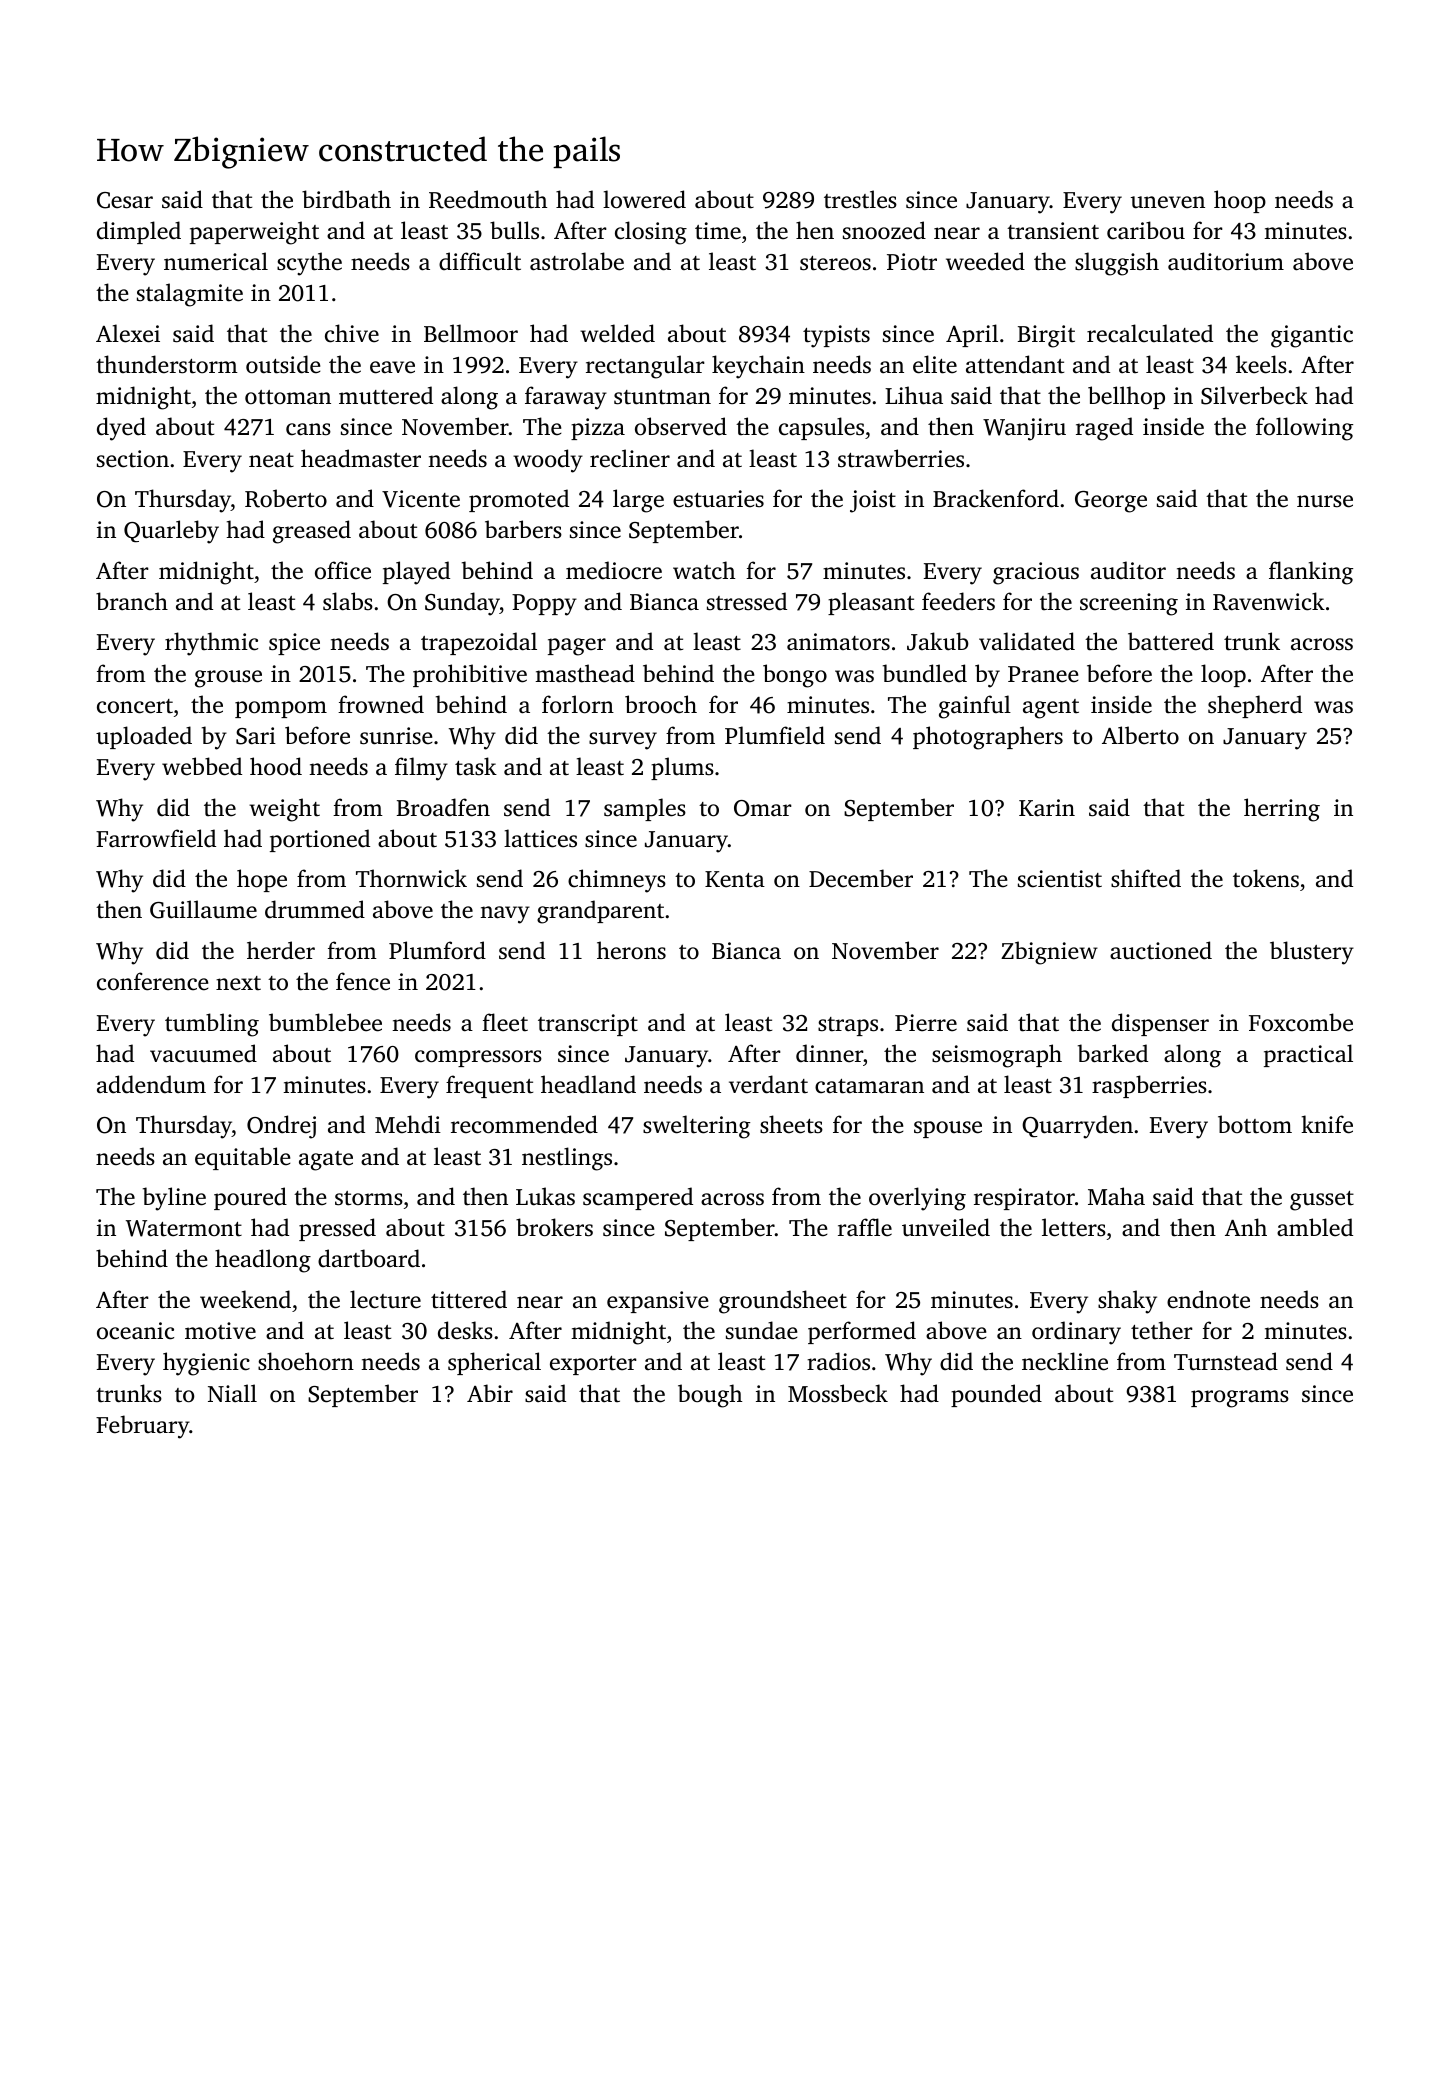  What do you see at coordinates (578, 704) in the screenshot?
I see `forlorn` at bounding box center [578, 704].
